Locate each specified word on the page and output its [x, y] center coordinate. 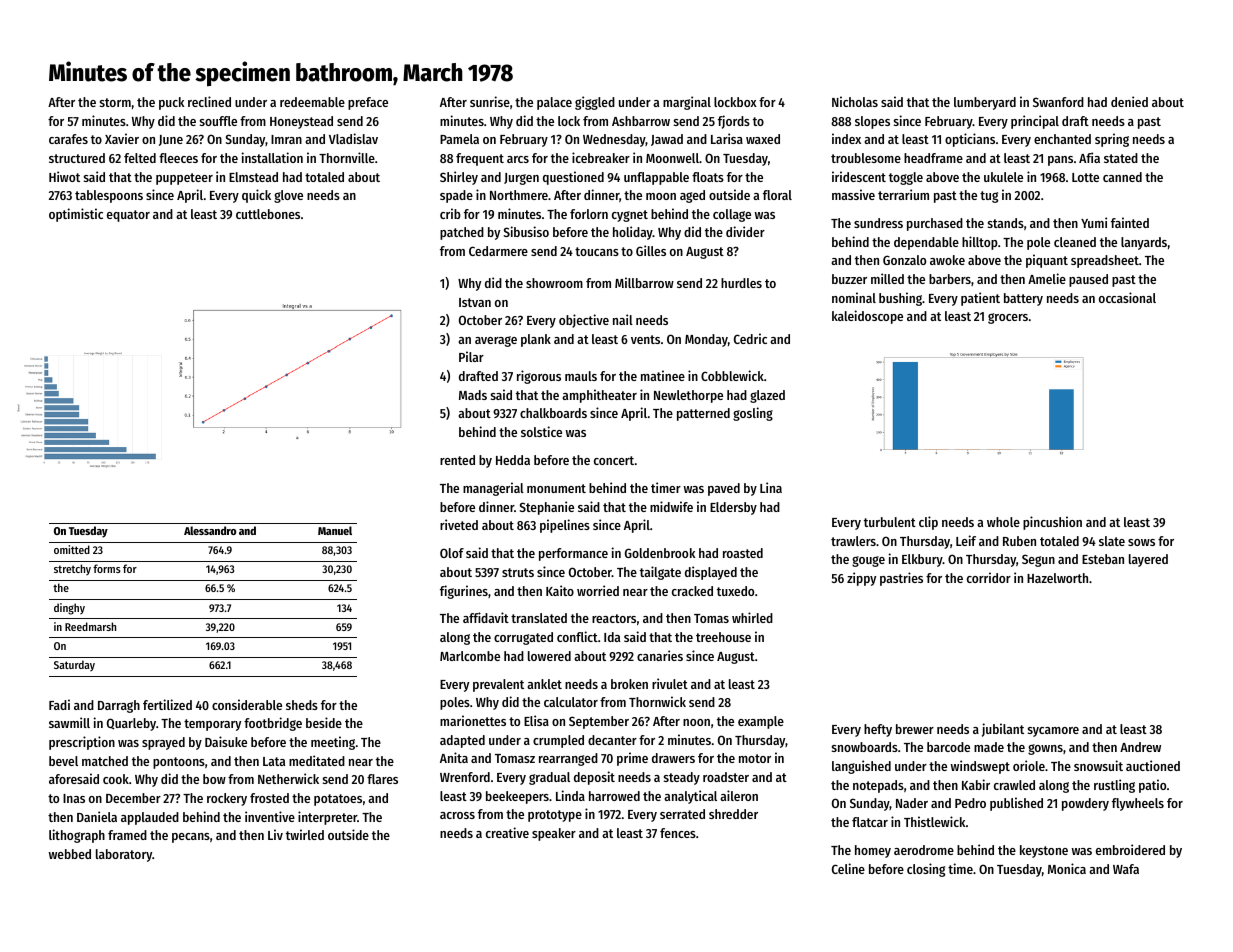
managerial [493, 489]
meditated [317, 760]
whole [1003, 522]
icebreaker [601, 157]
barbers [950, 279]
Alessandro [210, 530]
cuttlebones [268, 214]
